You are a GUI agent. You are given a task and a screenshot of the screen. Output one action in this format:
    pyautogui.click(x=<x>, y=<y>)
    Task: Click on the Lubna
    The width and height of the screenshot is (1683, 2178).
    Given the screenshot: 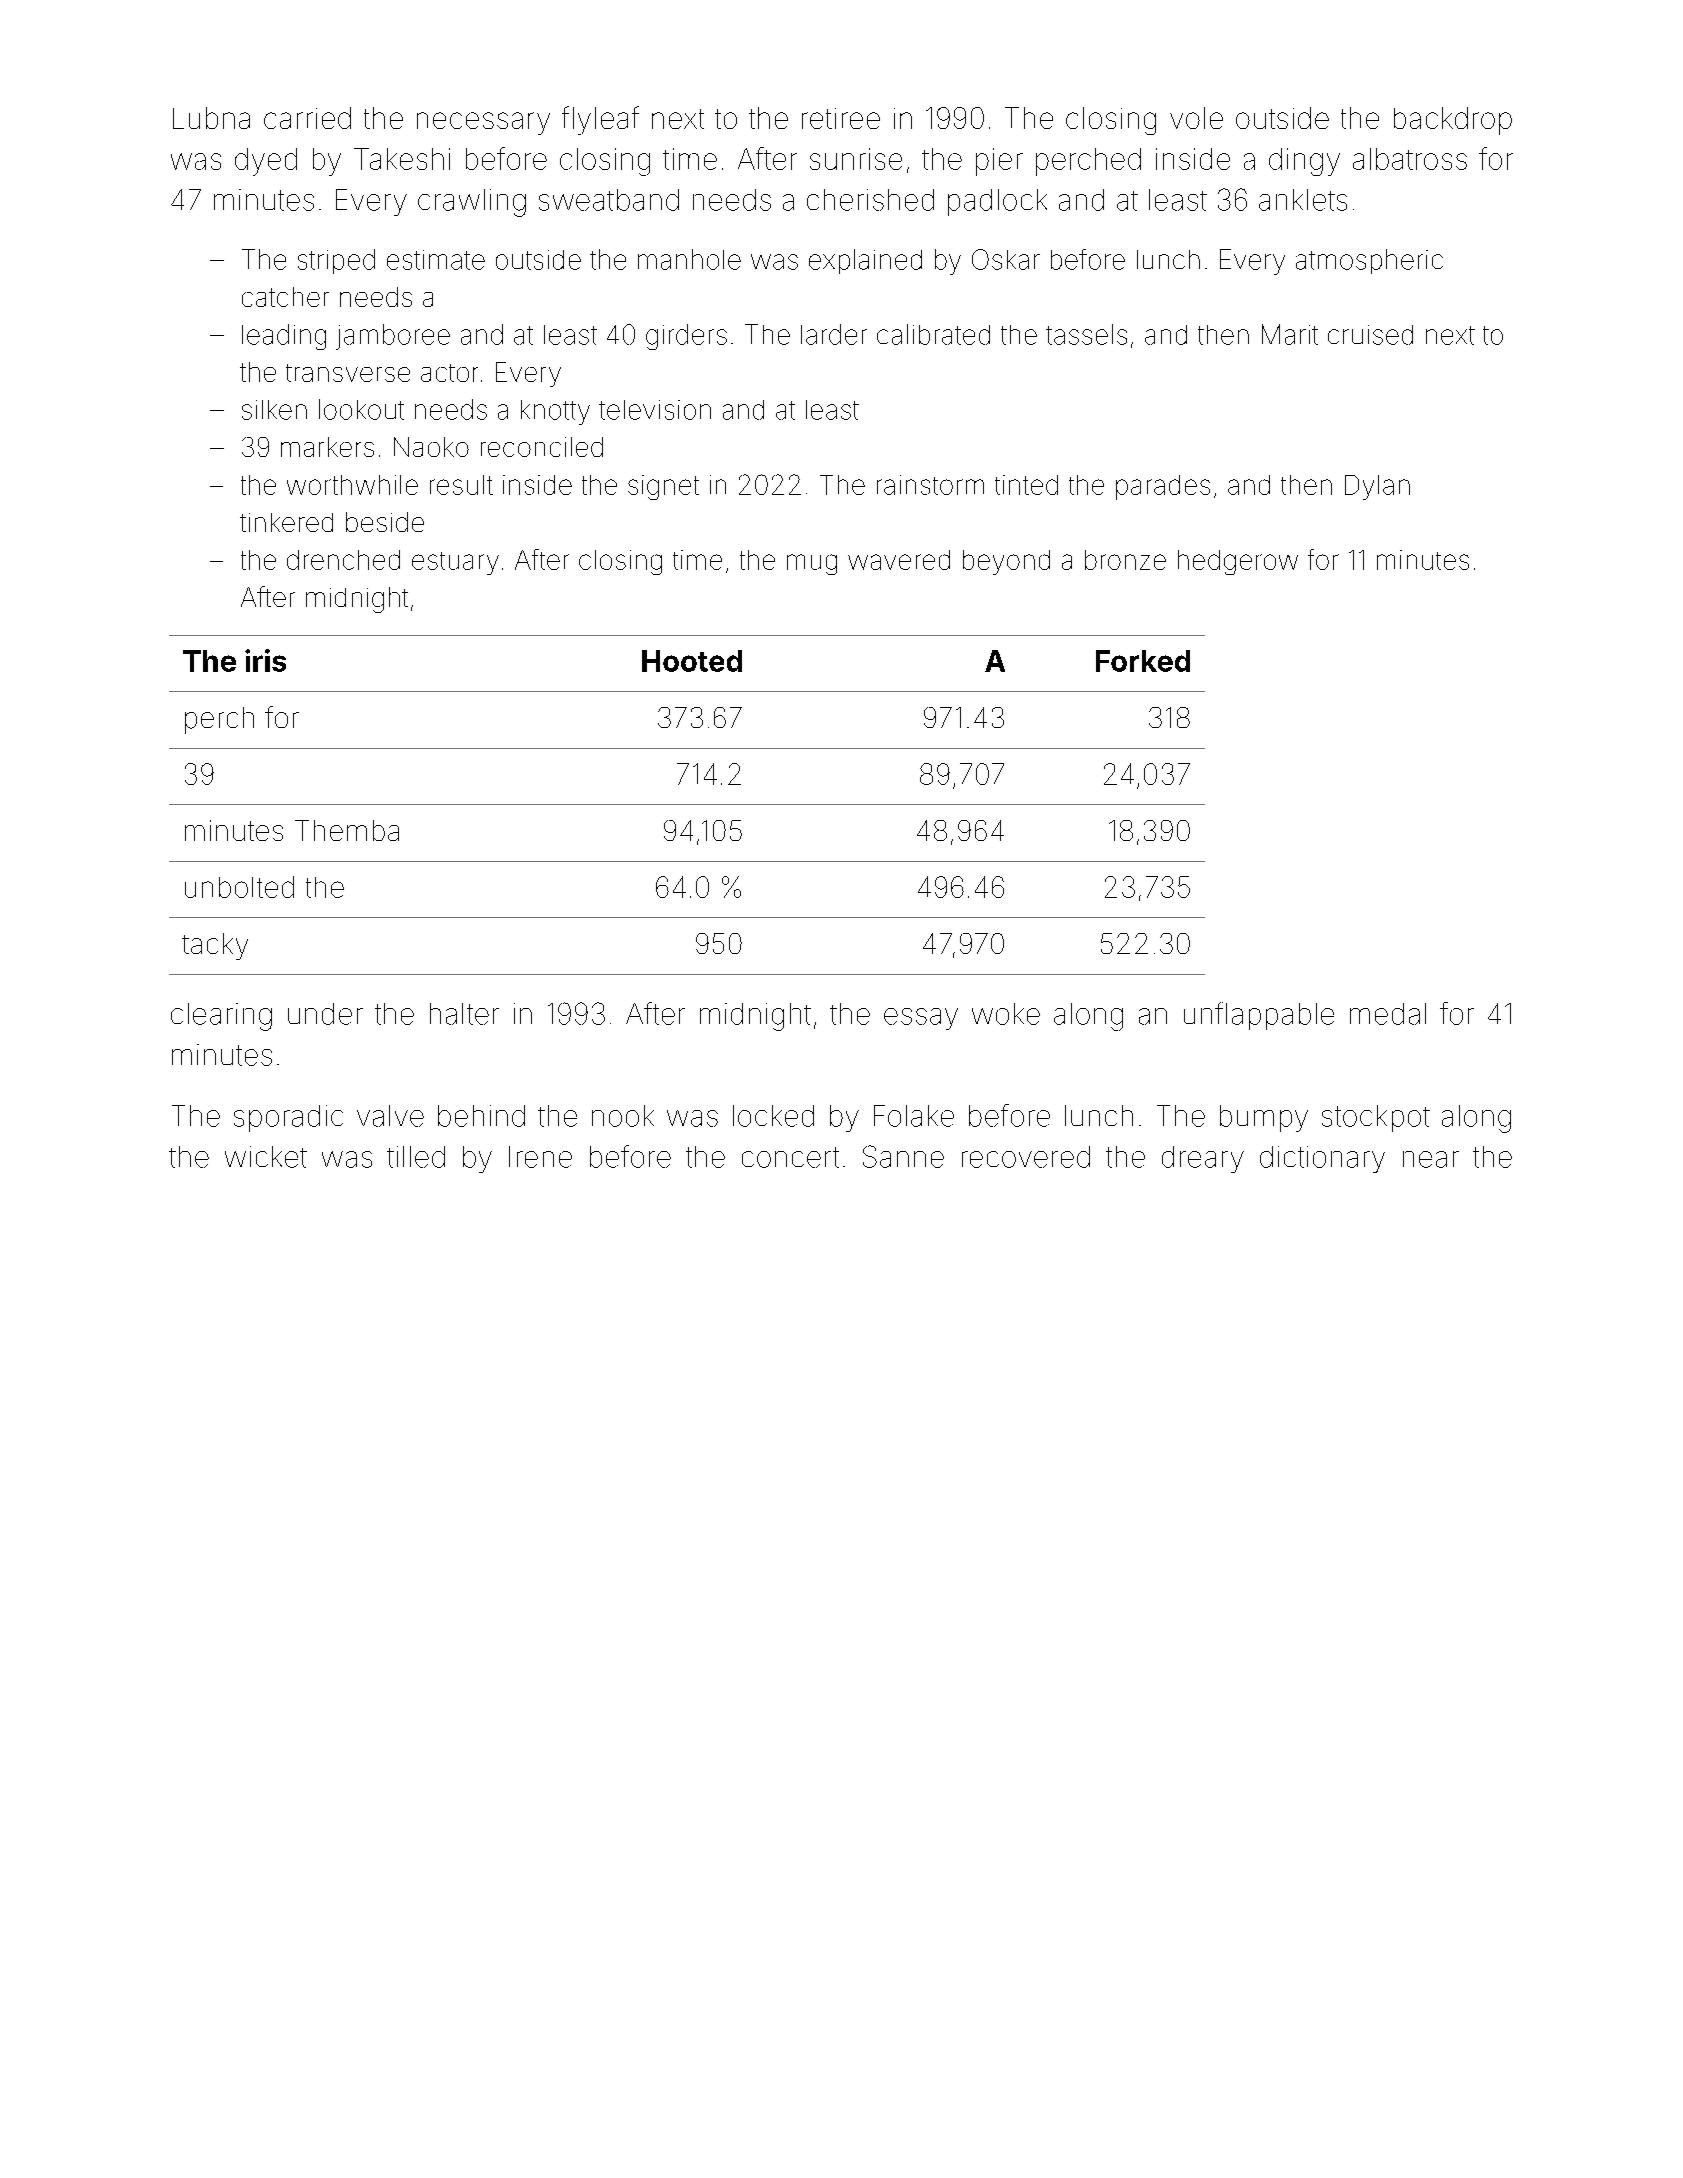 What is the action you would take?
    pyautogui.click(x=211, y=118)
